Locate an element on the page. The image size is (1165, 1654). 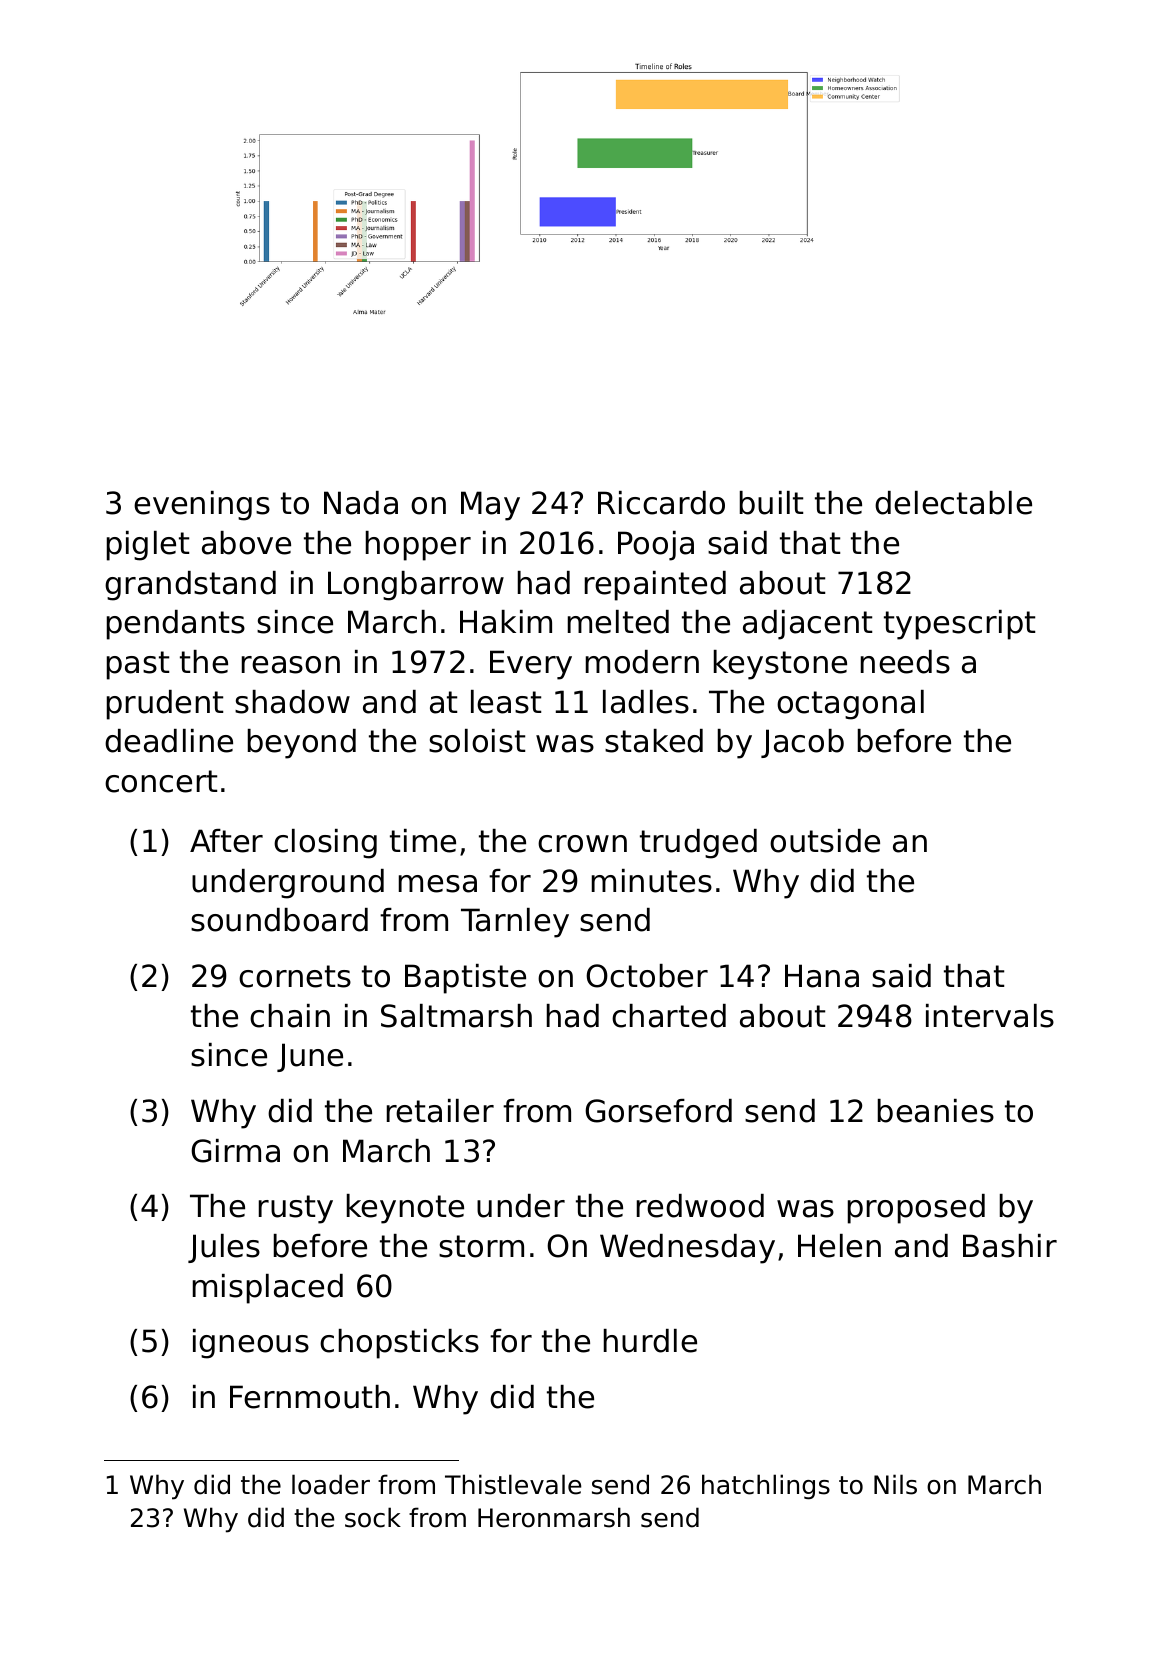
needs is located at coordinates (905, 662).
